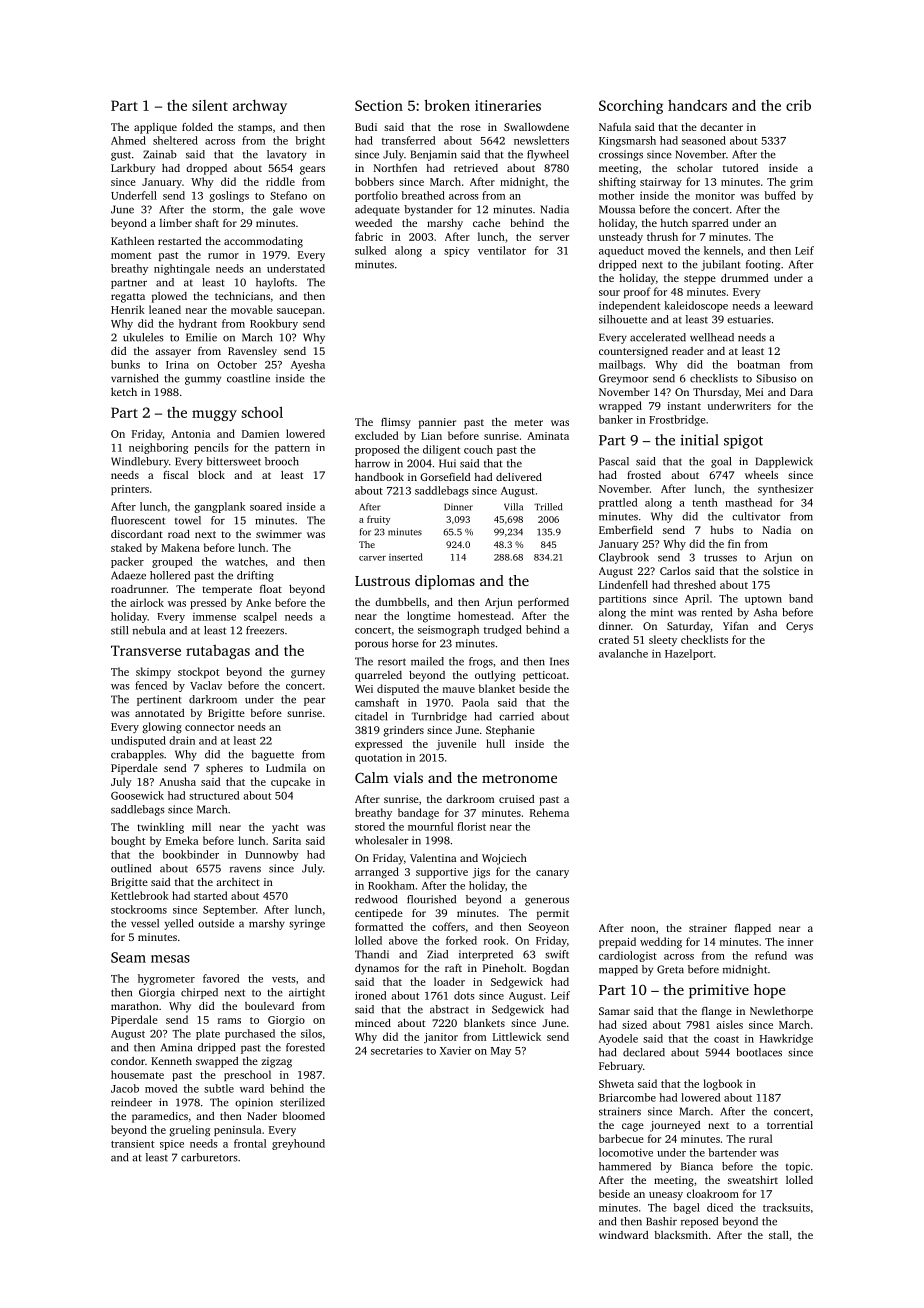  Describe the element at coordinates (780, 195) in the page. I see `buffed` at that location.
